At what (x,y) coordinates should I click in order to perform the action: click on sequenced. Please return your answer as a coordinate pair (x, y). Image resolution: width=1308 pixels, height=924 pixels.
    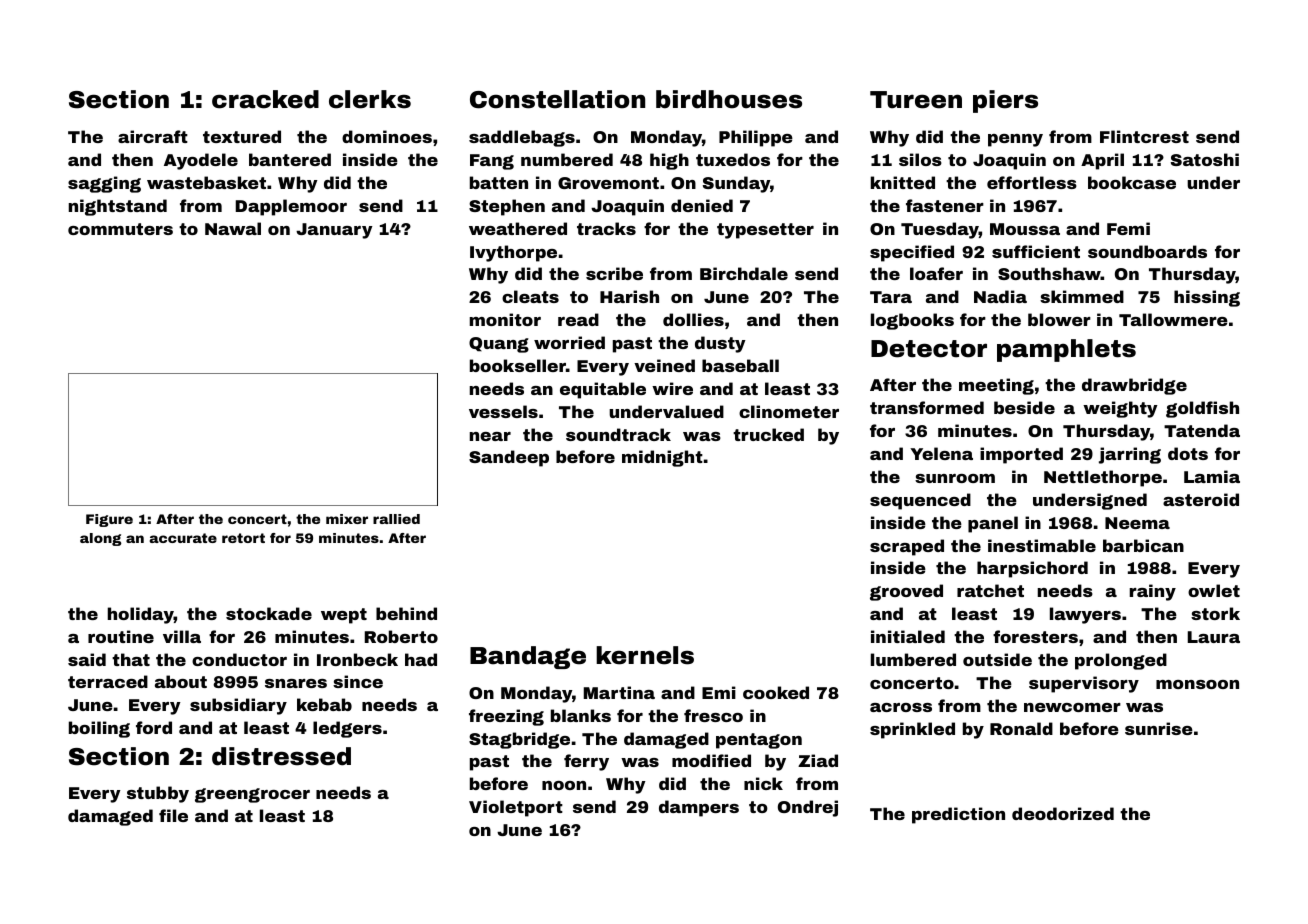
    Looking at the image, I should click on (920, 501).
